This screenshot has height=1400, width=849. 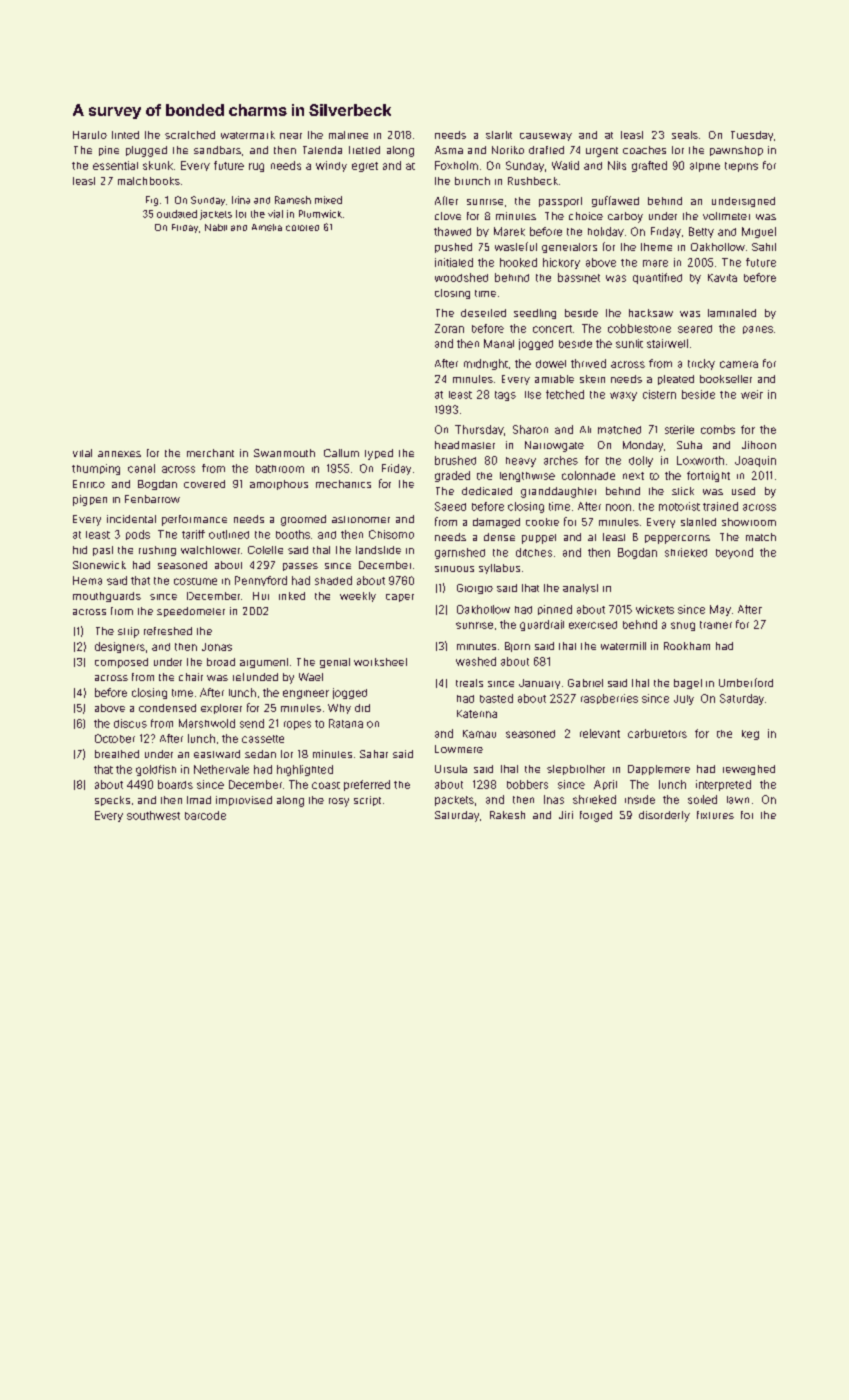 I want to click on Colette, so click(x=265, y=550).
